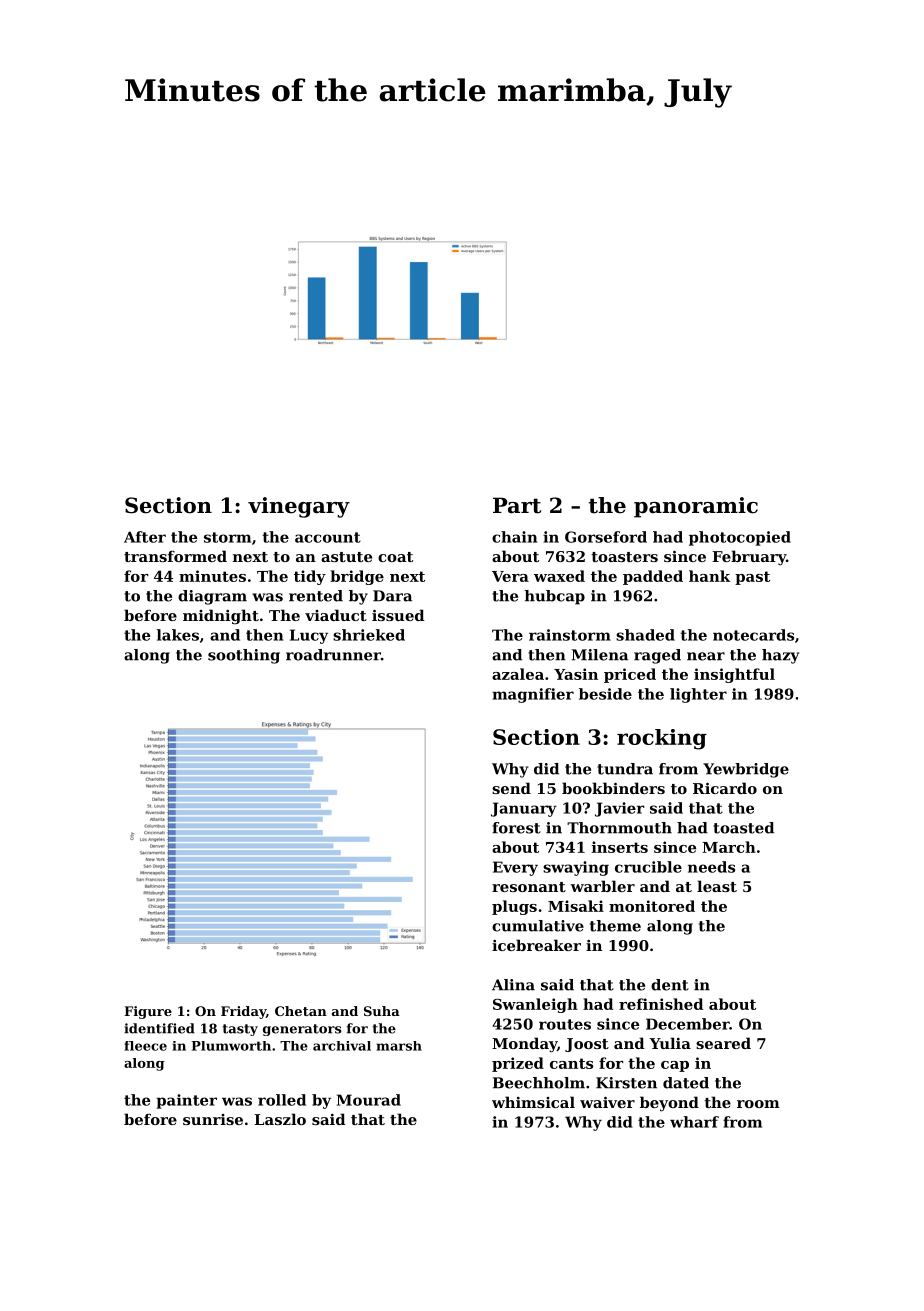 The width and height of the screenshot is (924, 1311). Describe the element at coordinates (661, 1004) in the screenshot. I see `refinished` at that location.
